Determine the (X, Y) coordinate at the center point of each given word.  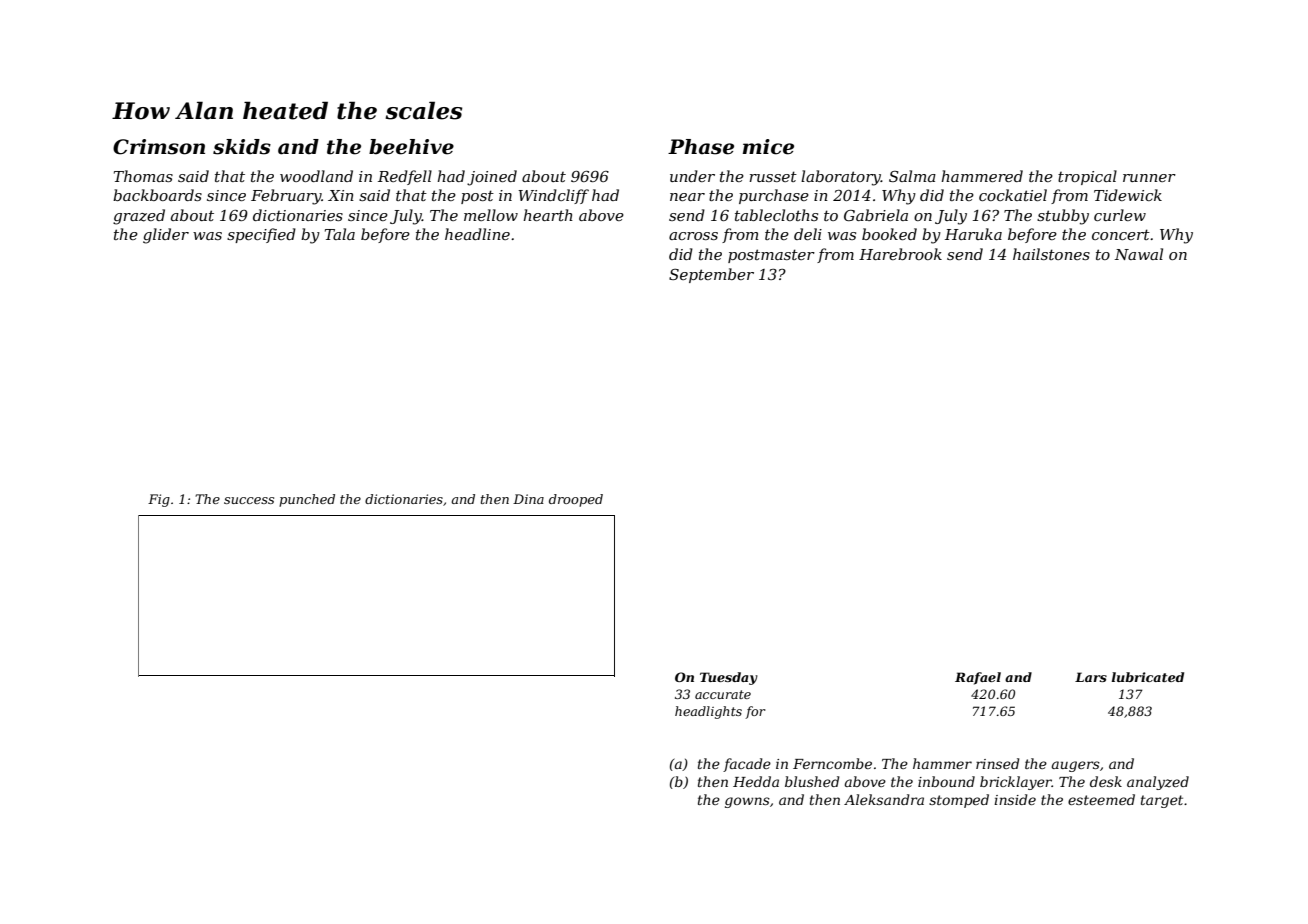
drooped (576, 500)
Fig (159, 500)
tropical (1087, 177)
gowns (747, 802)
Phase (701, 147)
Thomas (143, 176)
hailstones (1051, 254)
